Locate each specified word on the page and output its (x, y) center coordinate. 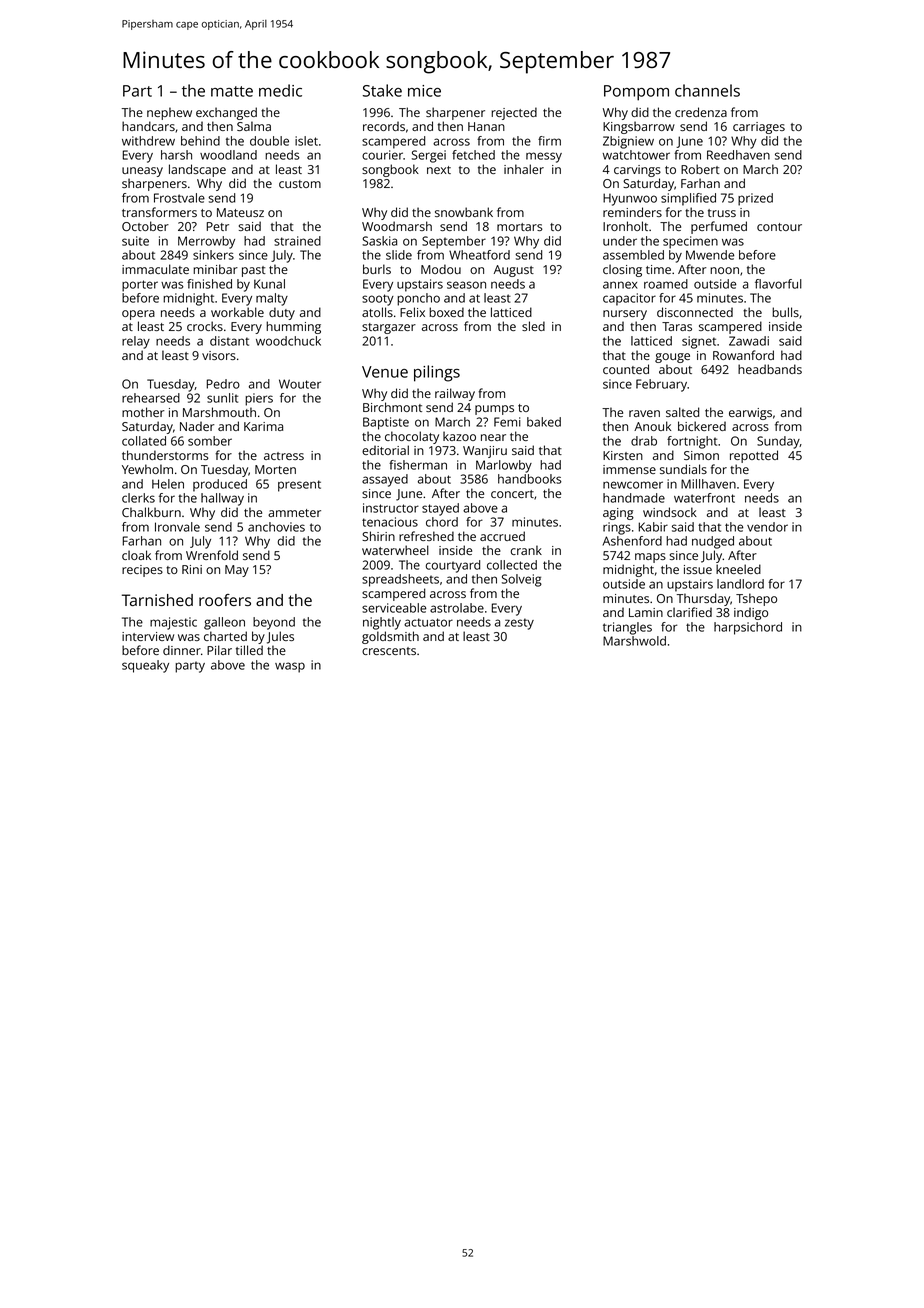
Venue (385, 372)
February (661, 385)
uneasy (142, 172)
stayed (440, 509)
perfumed (719, 227)
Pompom (636, 93)
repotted (754, 456)
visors (219, 355)
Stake (382, 90)
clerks (138, 498)
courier (382, 155)
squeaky (145, 666)
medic (280, 90)
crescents (389, 651)
